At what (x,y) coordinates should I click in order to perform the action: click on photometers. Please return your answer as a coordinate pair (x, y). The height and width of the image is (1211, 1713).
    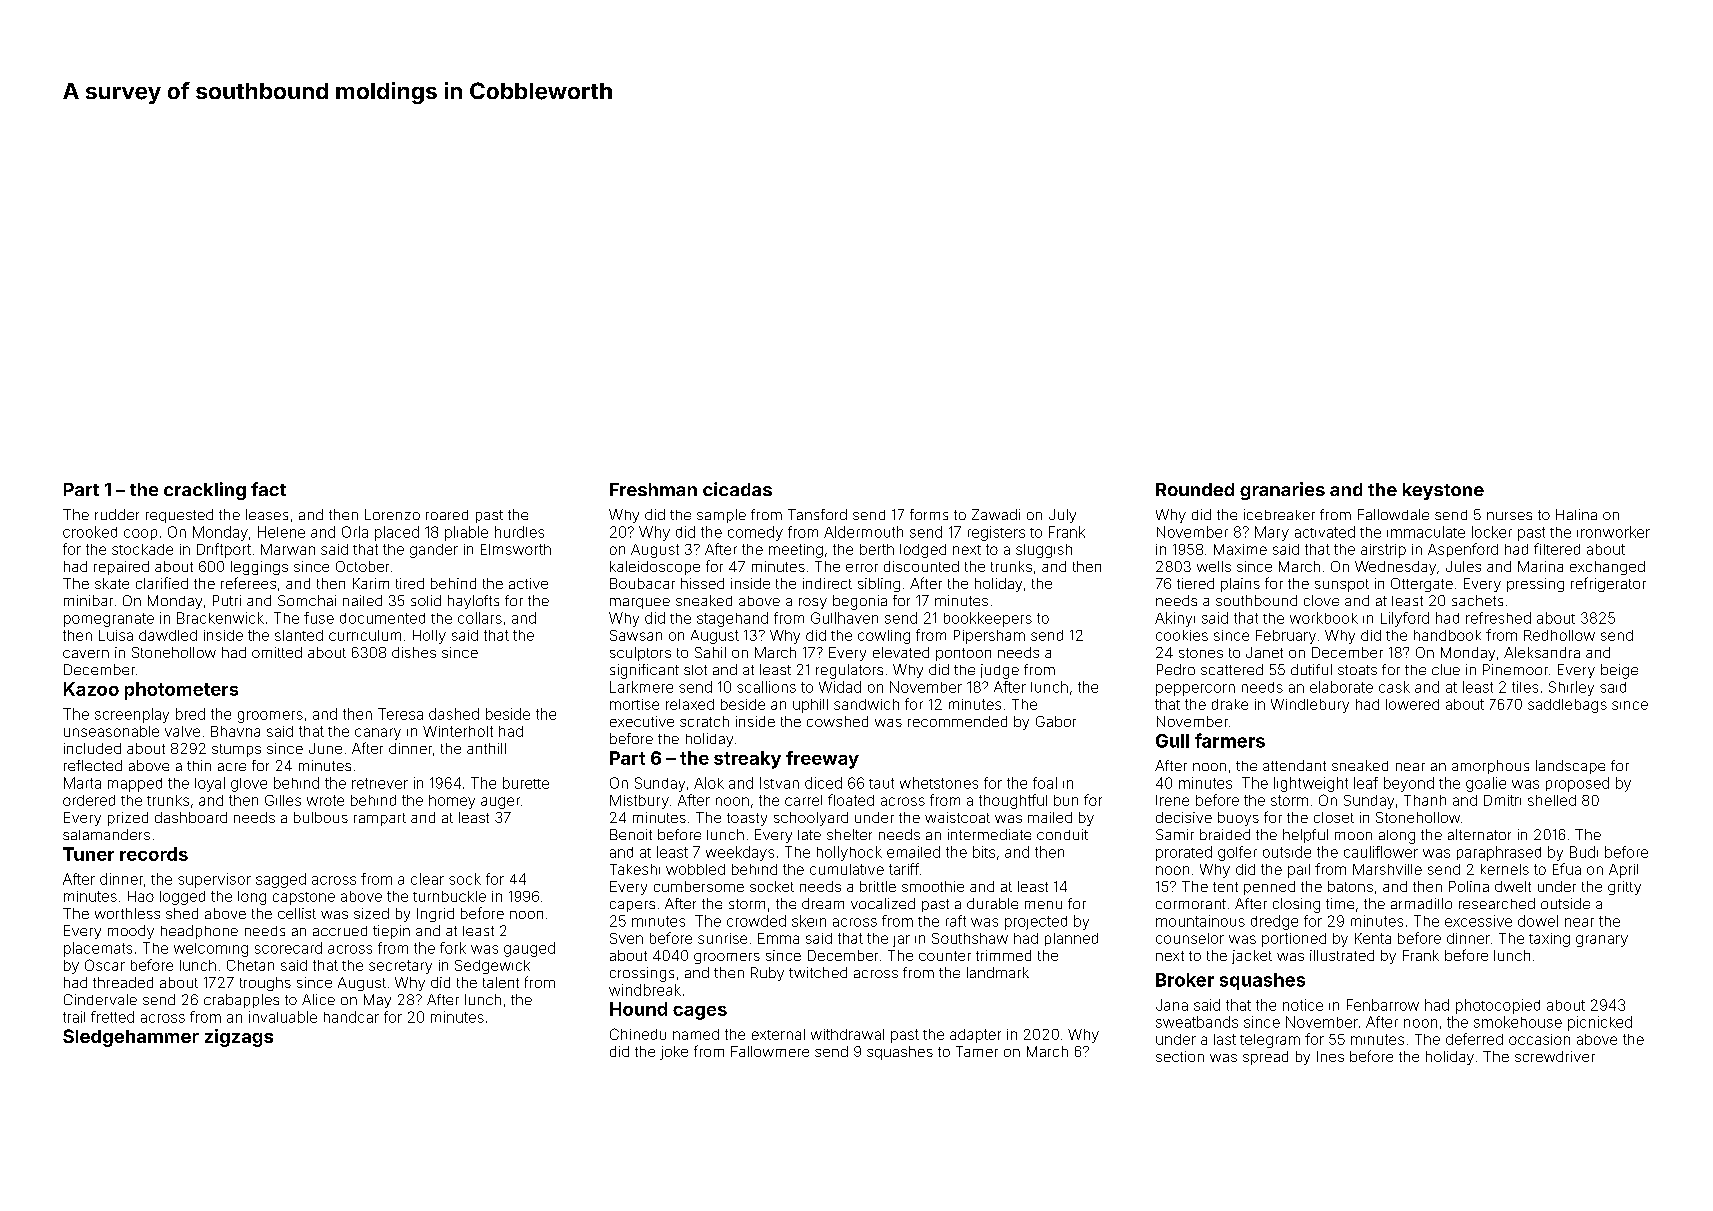
    Looking at the image, I should click on (181, 691).
